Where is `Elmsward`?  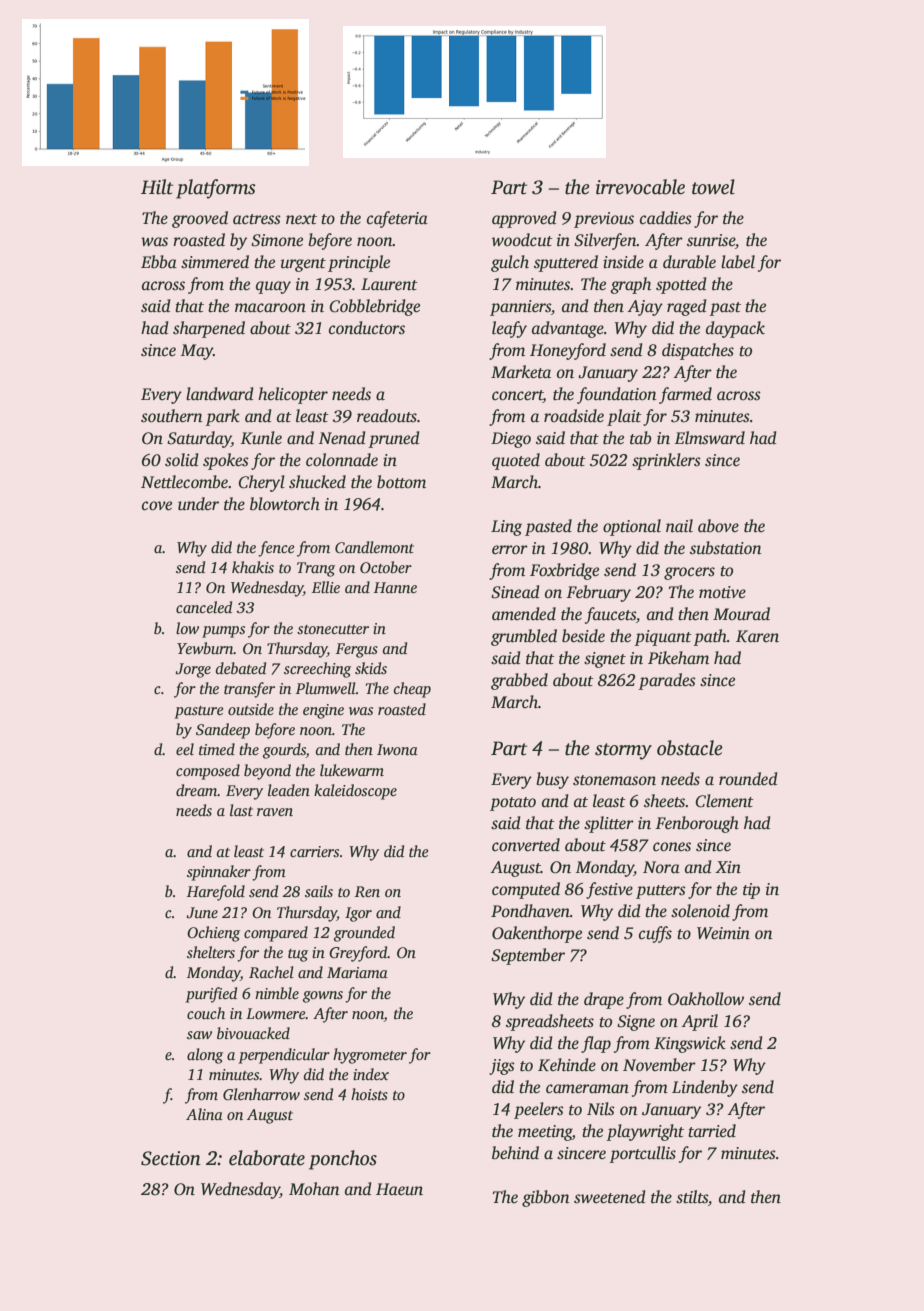
Elmsward is located at coordinates (710, 438).
